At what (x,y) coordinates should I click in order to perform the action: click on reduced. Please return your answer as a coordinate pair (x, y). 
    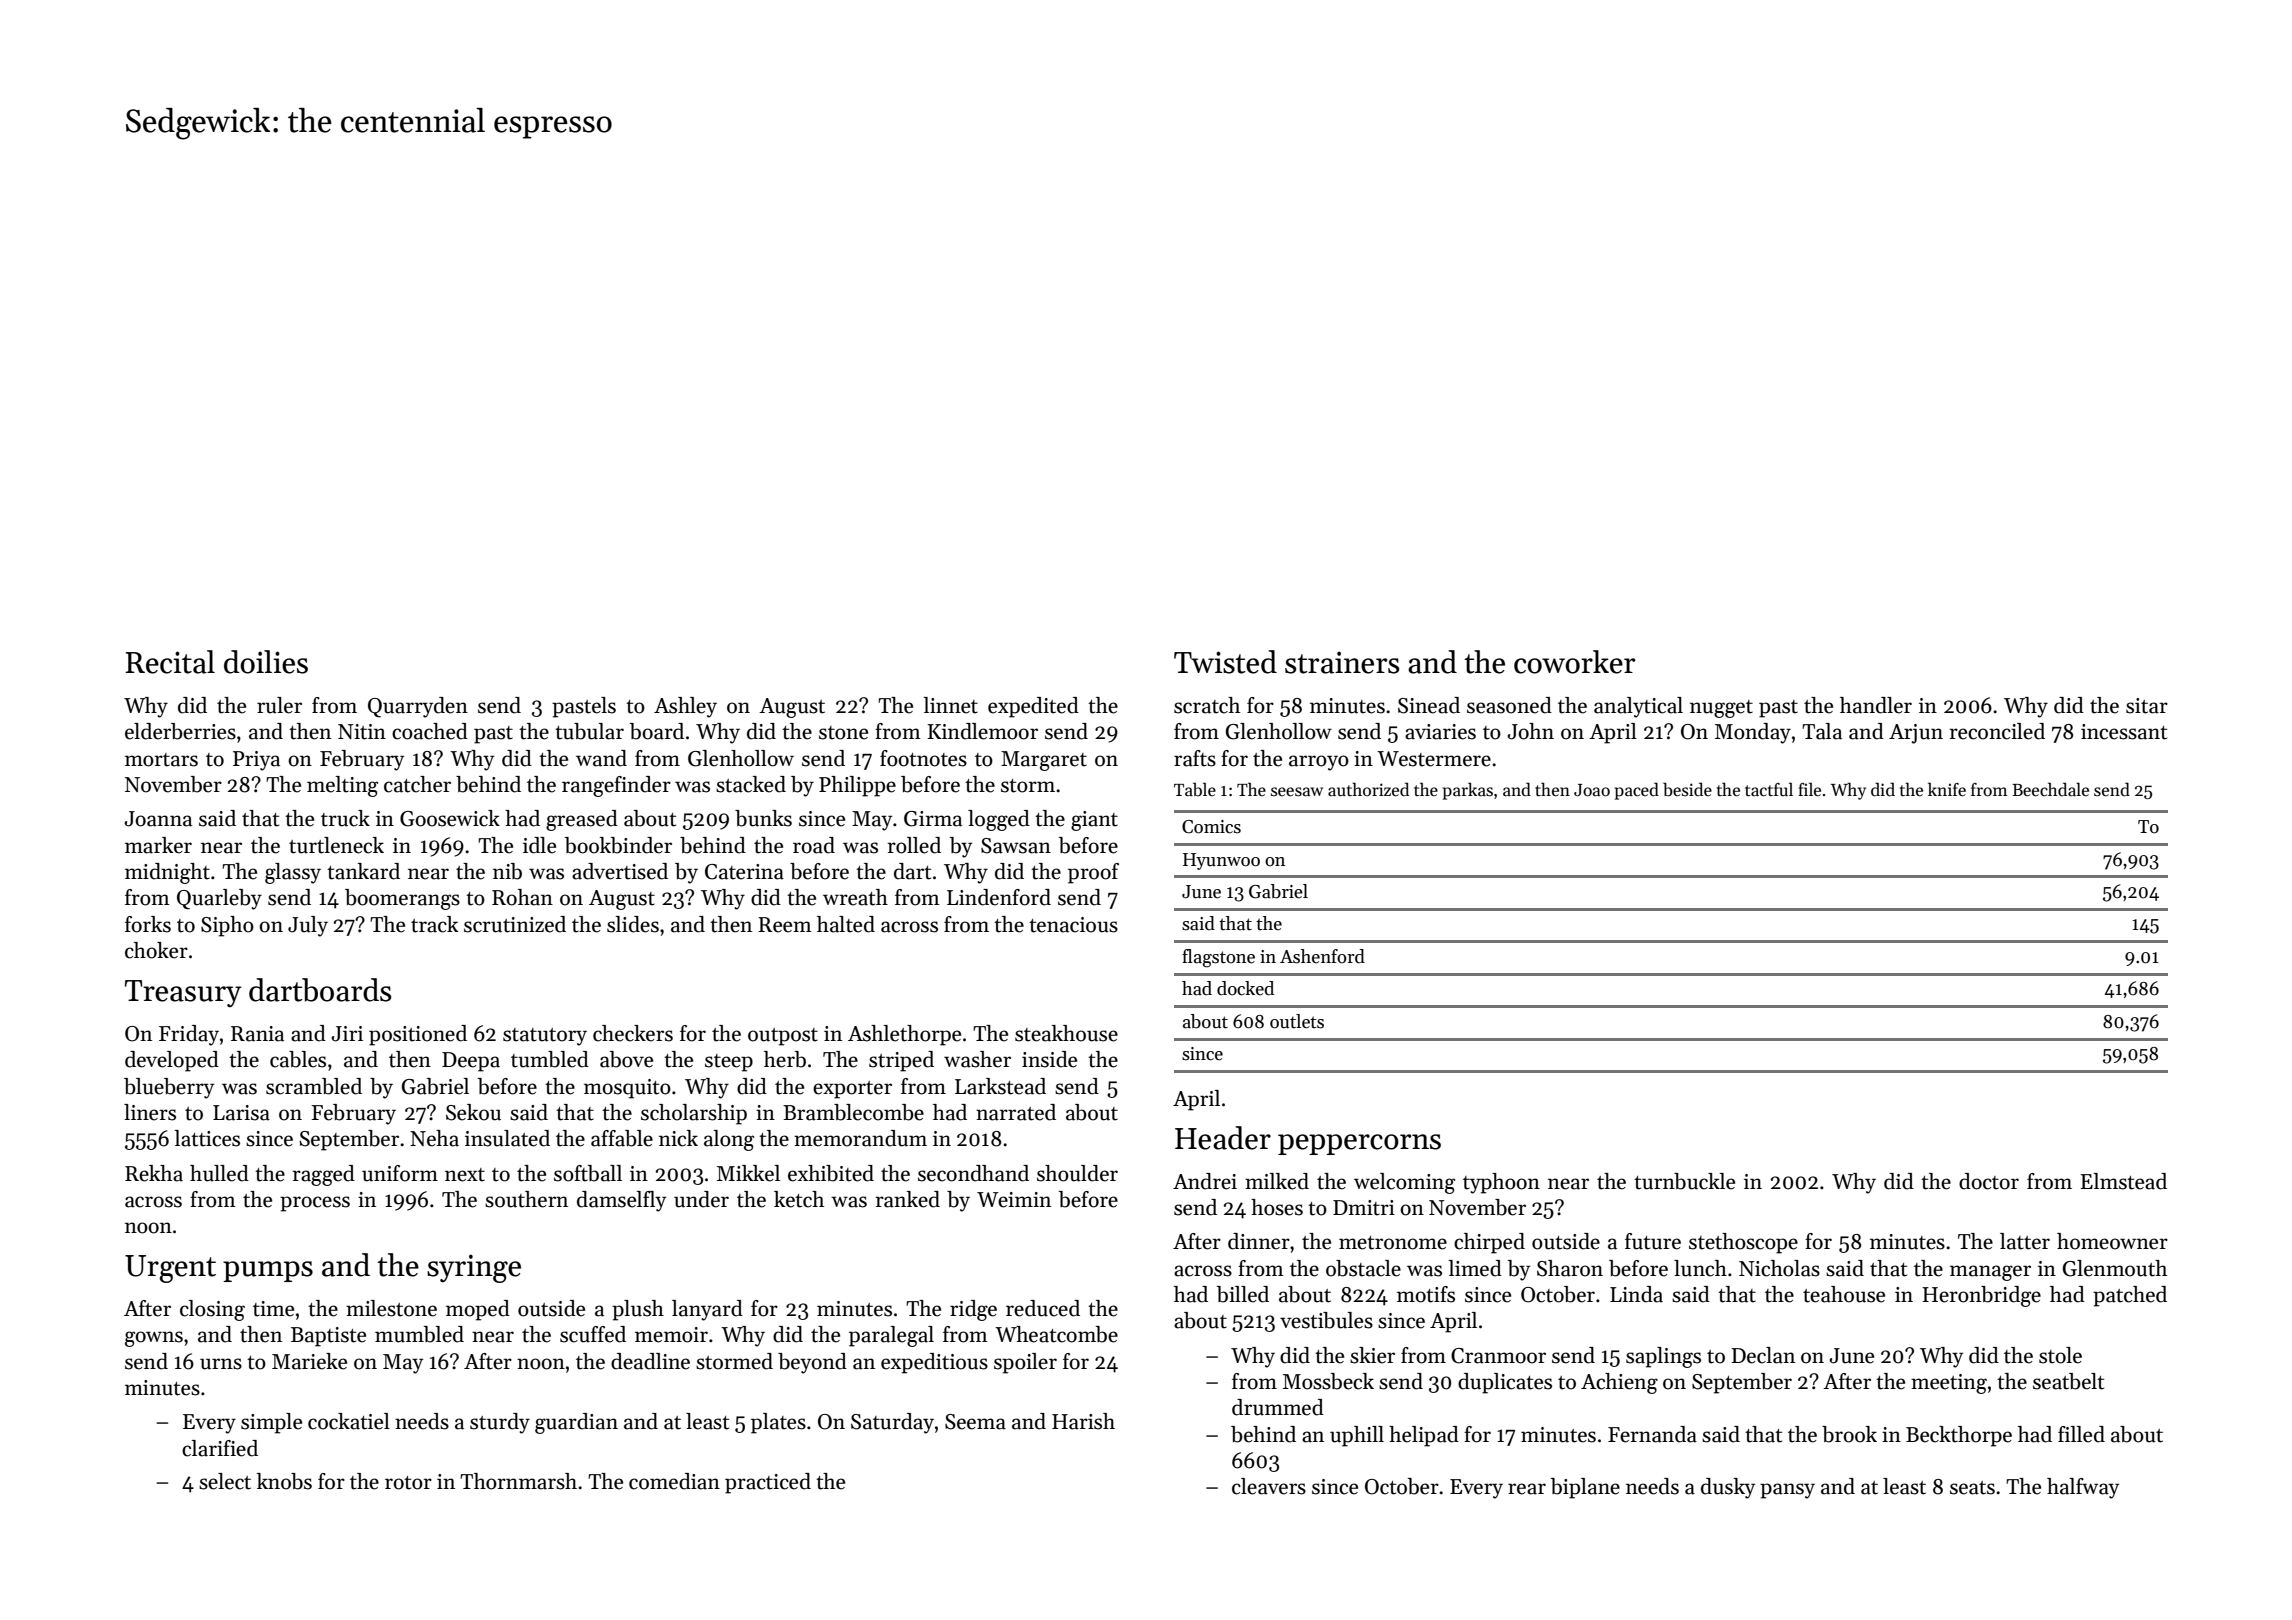
    Looking at the image, I should click on (1043, 1308).
